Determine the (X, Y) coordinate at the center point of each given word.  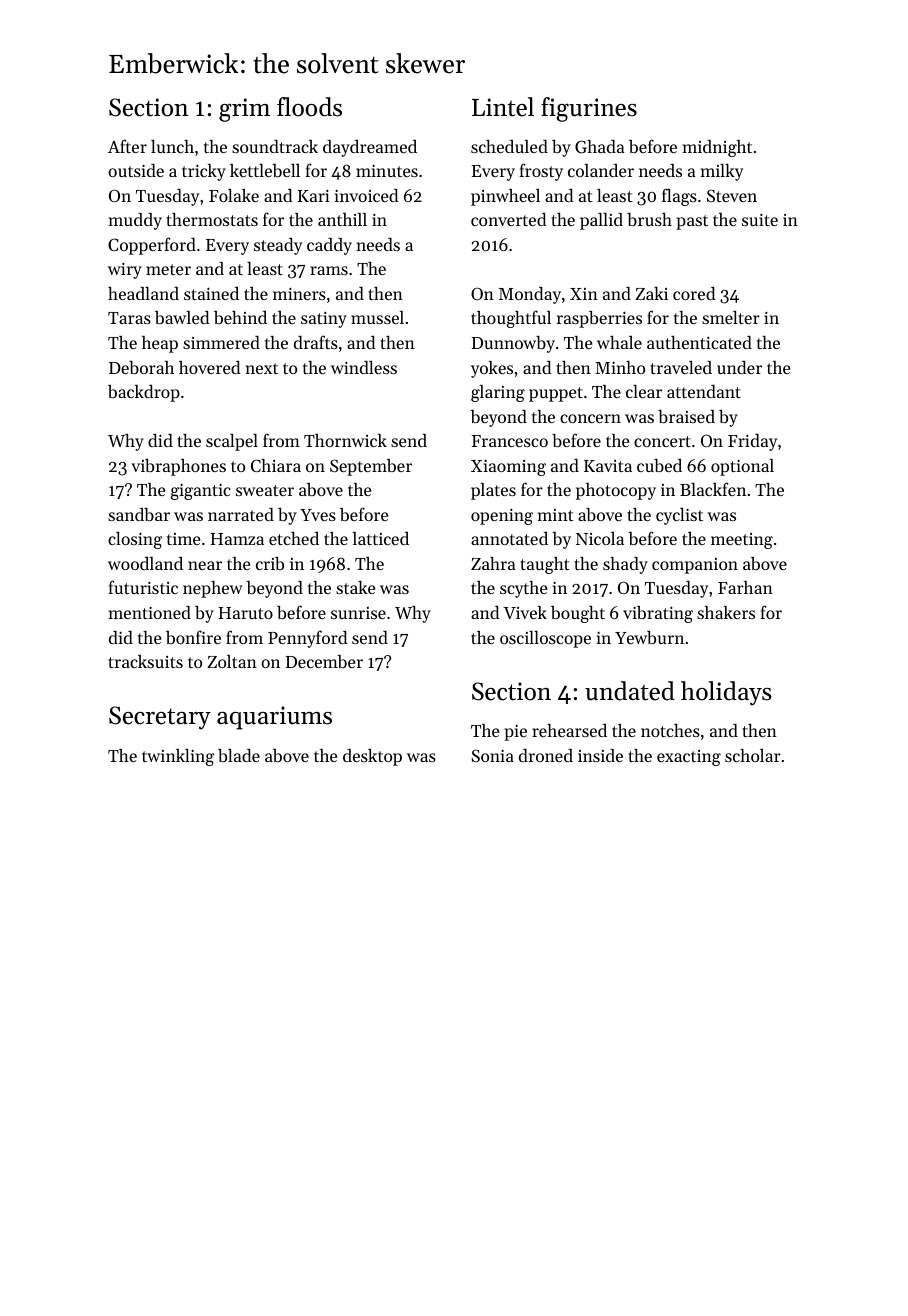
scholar (753, 755)
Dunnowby (513, 344)
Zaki (651, 293)
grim (244, 110)
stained (211, 293)
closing (135, 540)
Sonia (492, 755)
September (371, 467)
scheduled (509, 146)
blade (239, 755)
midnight (717, 148)
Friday (752, 442)
